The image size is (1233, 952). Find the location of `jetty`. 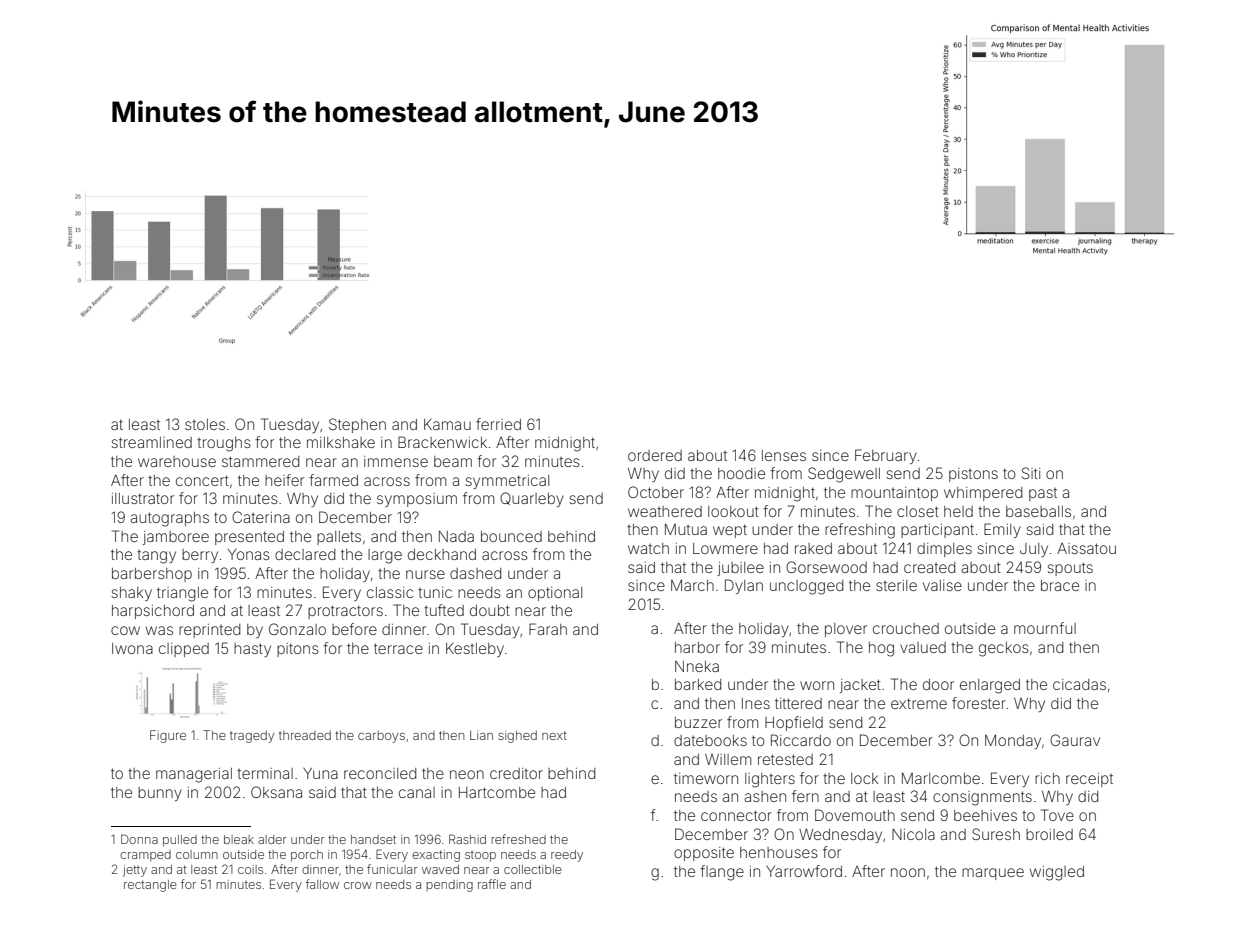

jetty is located at coordinates (135, 871).
